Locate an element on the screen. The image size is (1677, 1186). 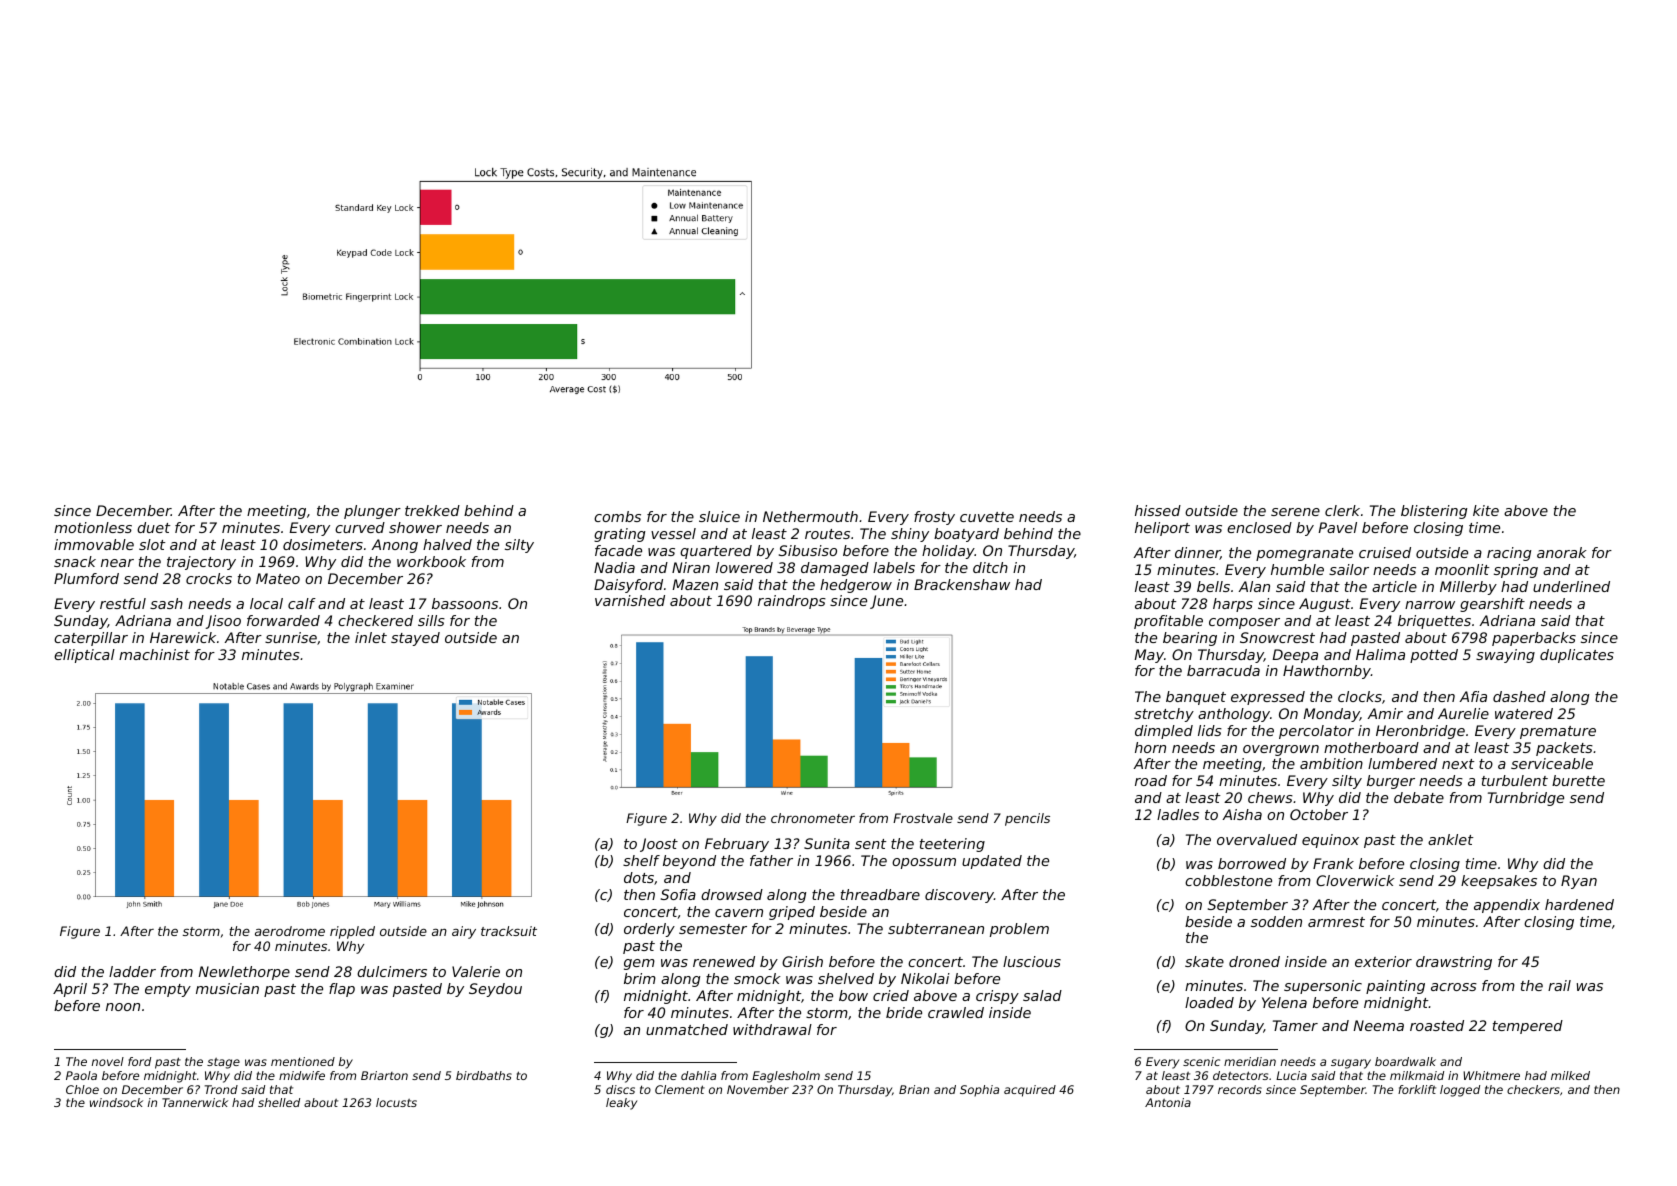
noon is located at coordinates (123, 1007).
